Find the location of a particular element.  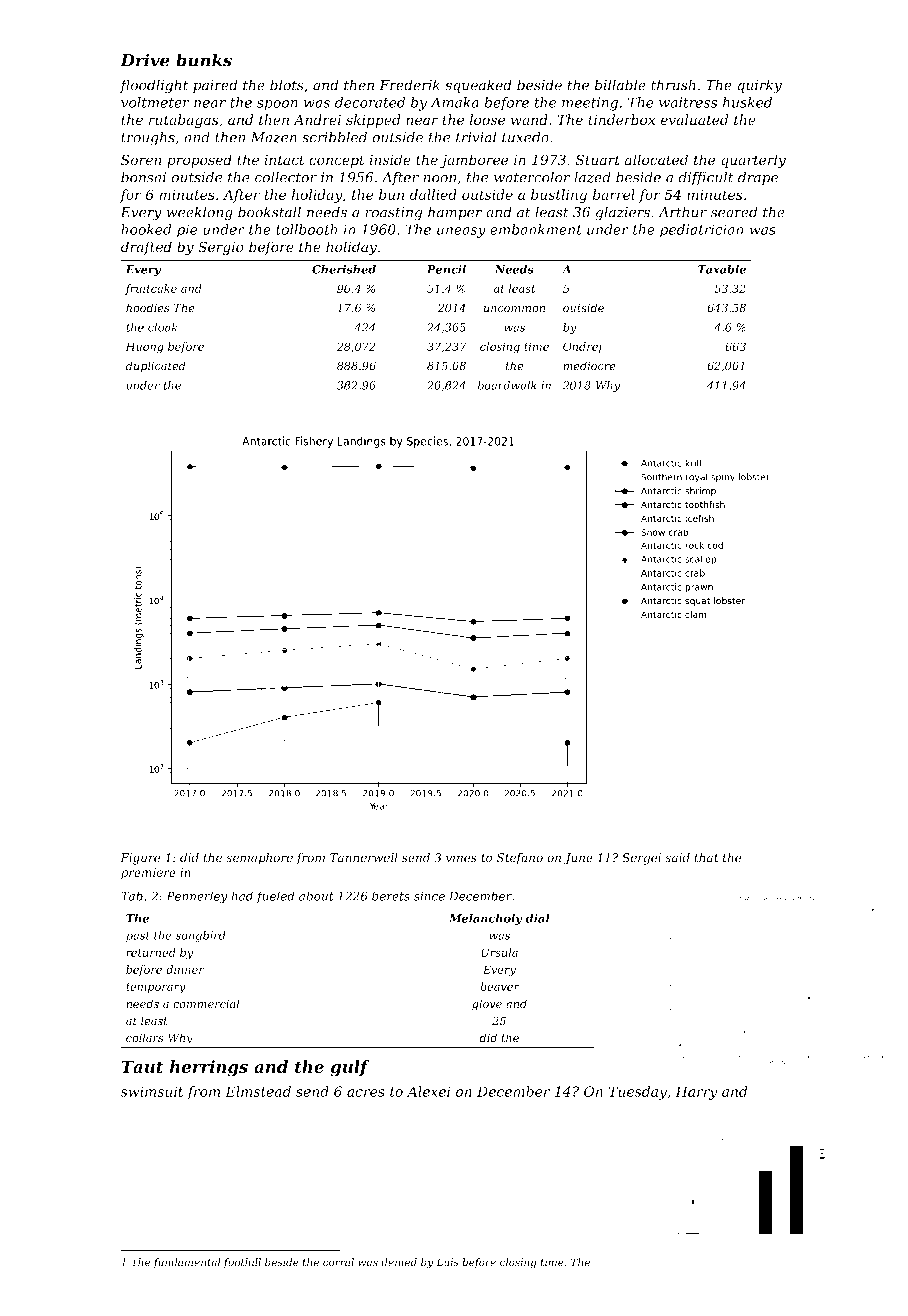

foothill is located at coordinates (242, 1263).
